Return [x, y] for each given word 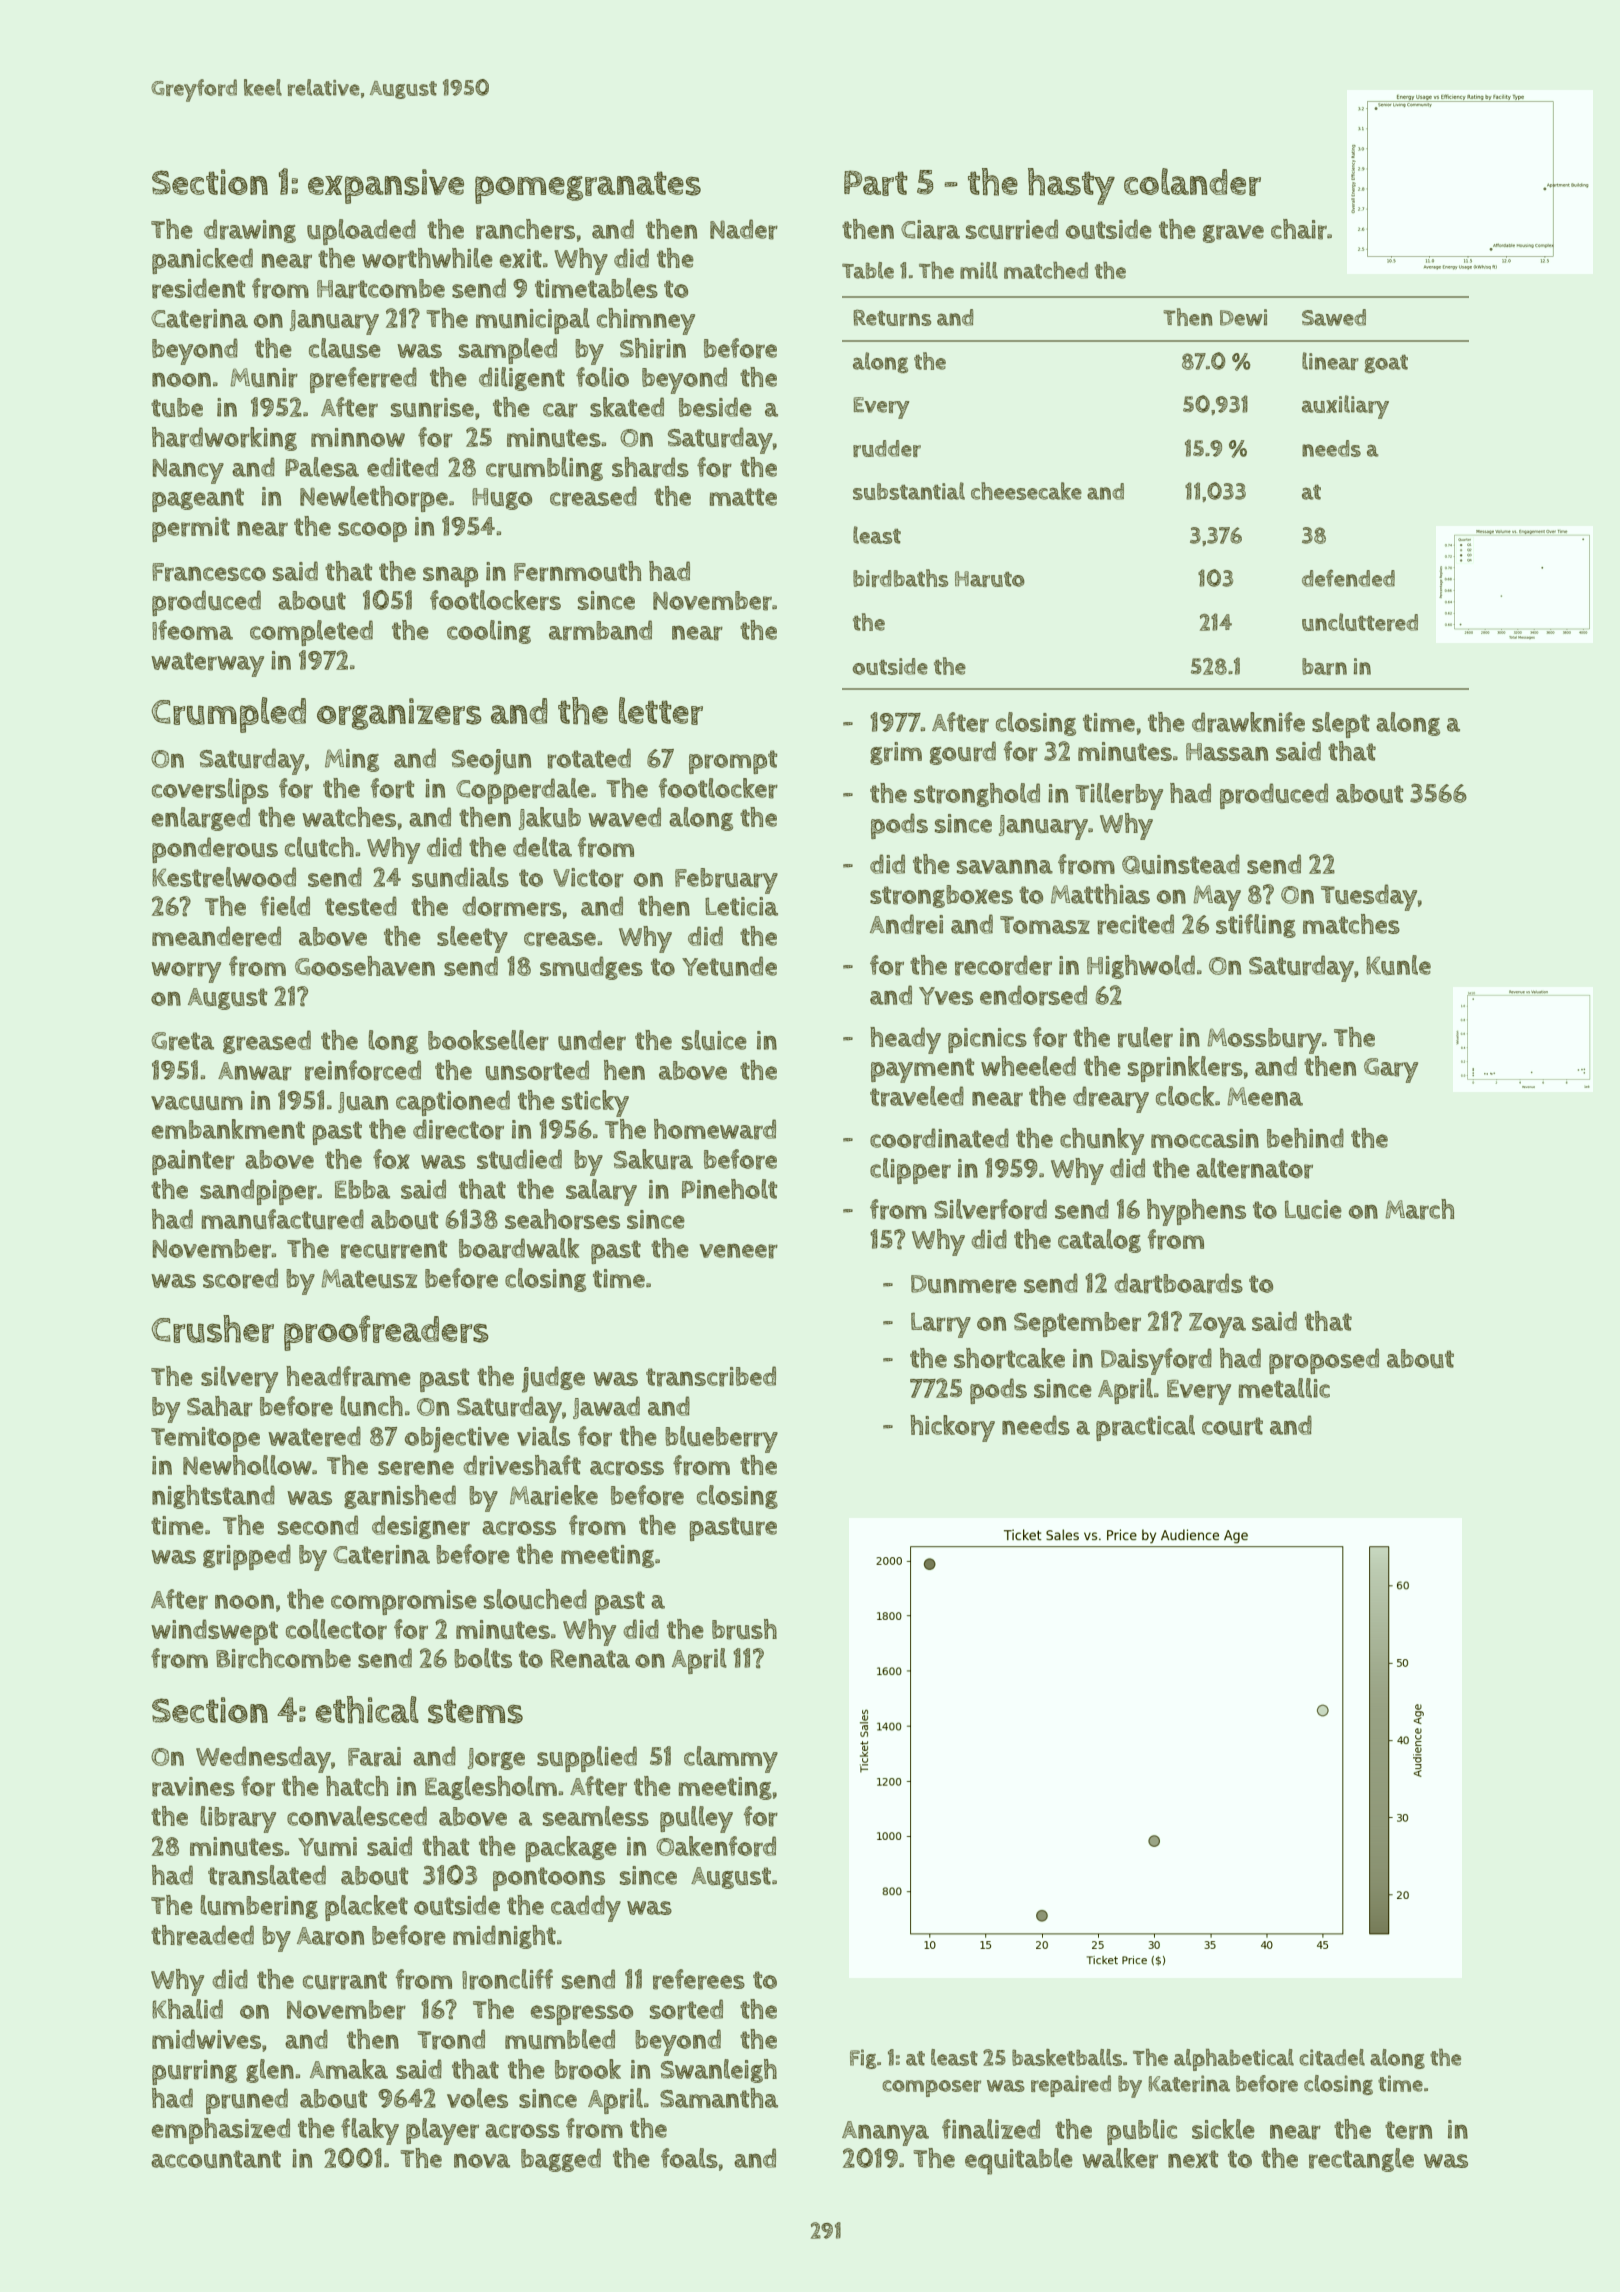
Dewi [1243, 317]
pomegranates [588, 187]
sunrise [432, 408]
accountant [216, 2159]
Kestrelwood [224, 877]
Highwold [1141, 967]
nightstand [213, 1497]
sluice [714, 1040]
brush [744, 1629]
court [1232, 1426]
